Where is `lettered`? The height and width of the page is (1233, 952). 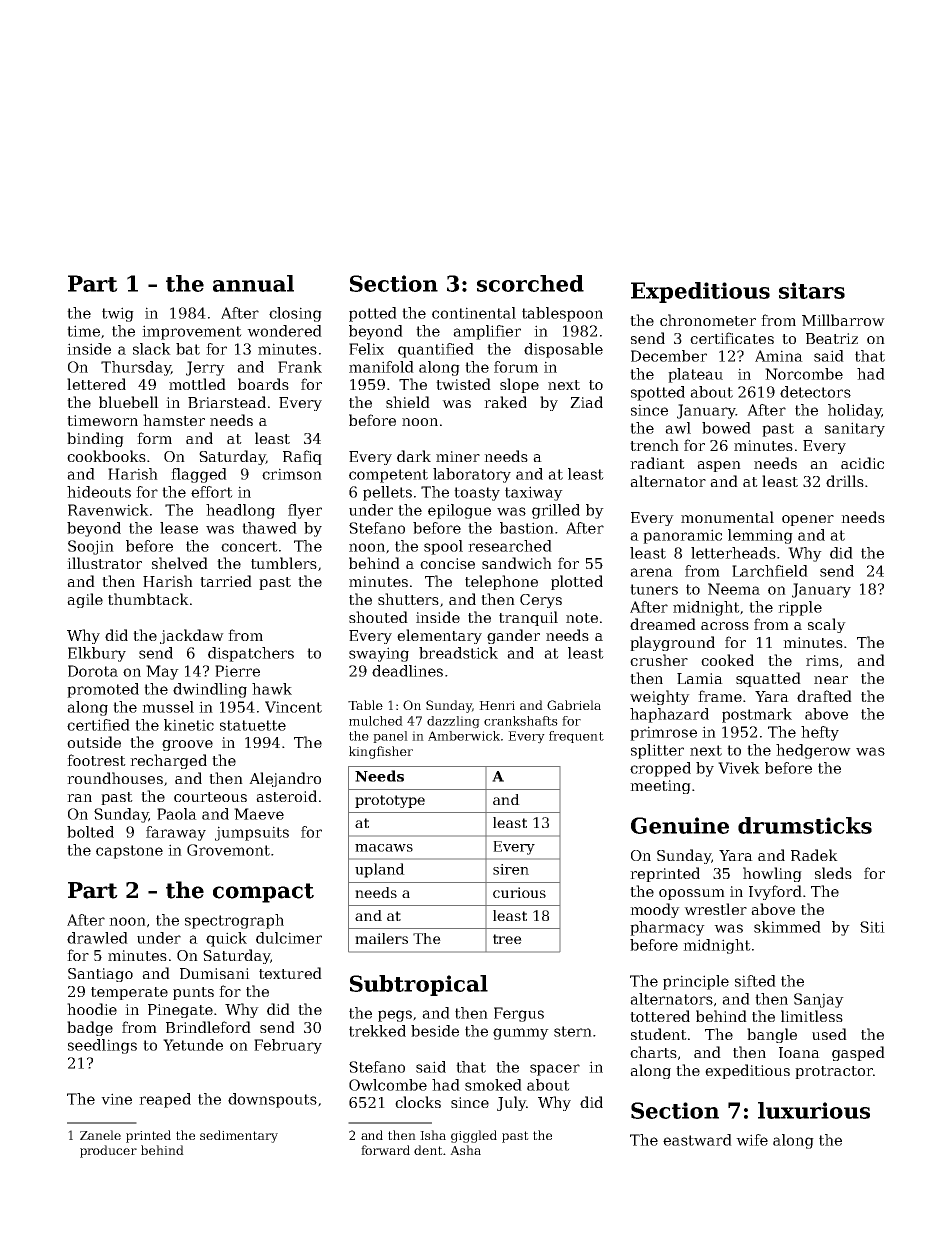 lettered is located at coordinates (96, 384).
